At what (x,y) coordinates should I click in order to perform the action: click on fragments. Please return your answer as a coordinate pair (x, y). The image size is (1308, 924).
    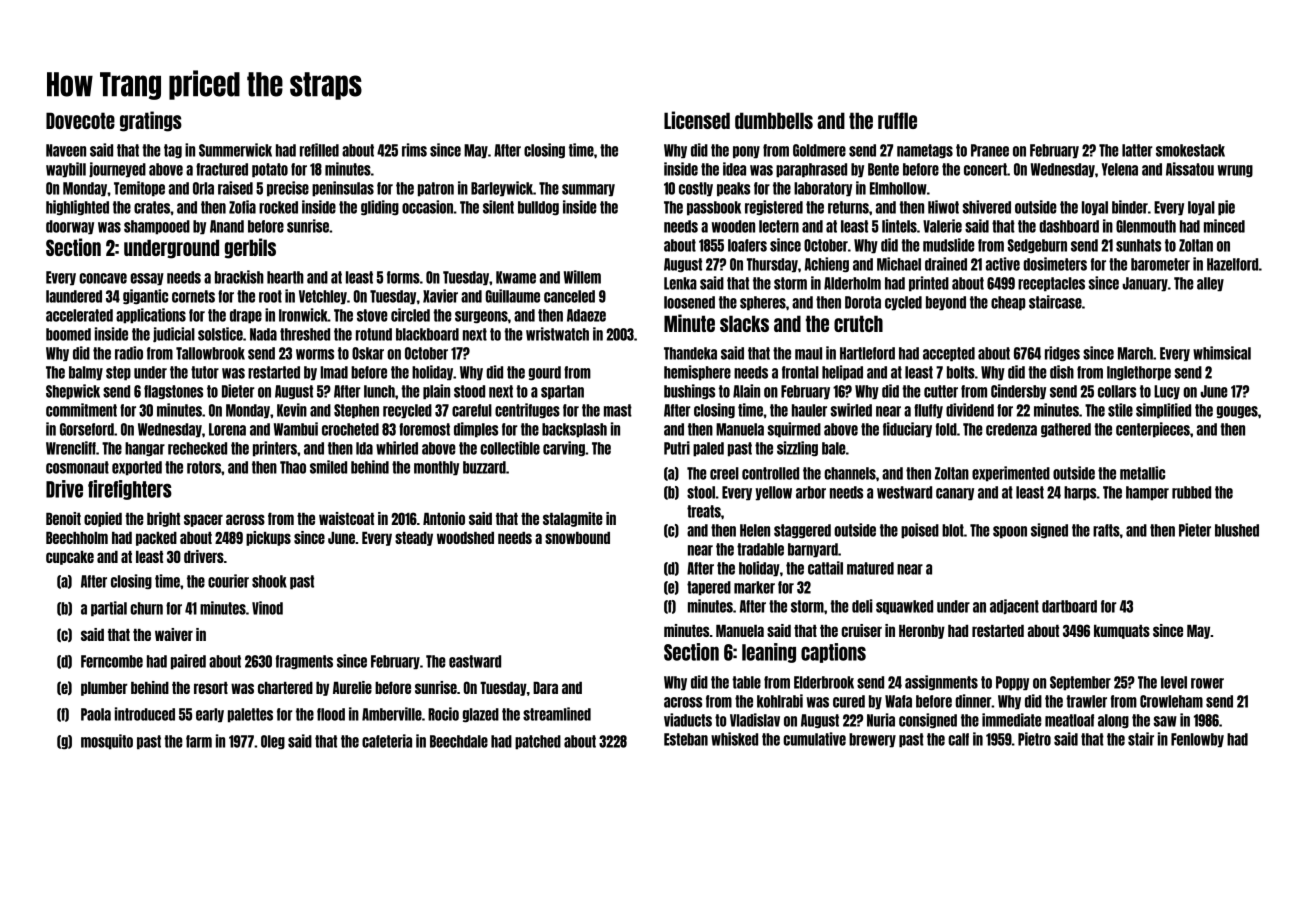
    Looking at the image, I should click on (304, 662).
